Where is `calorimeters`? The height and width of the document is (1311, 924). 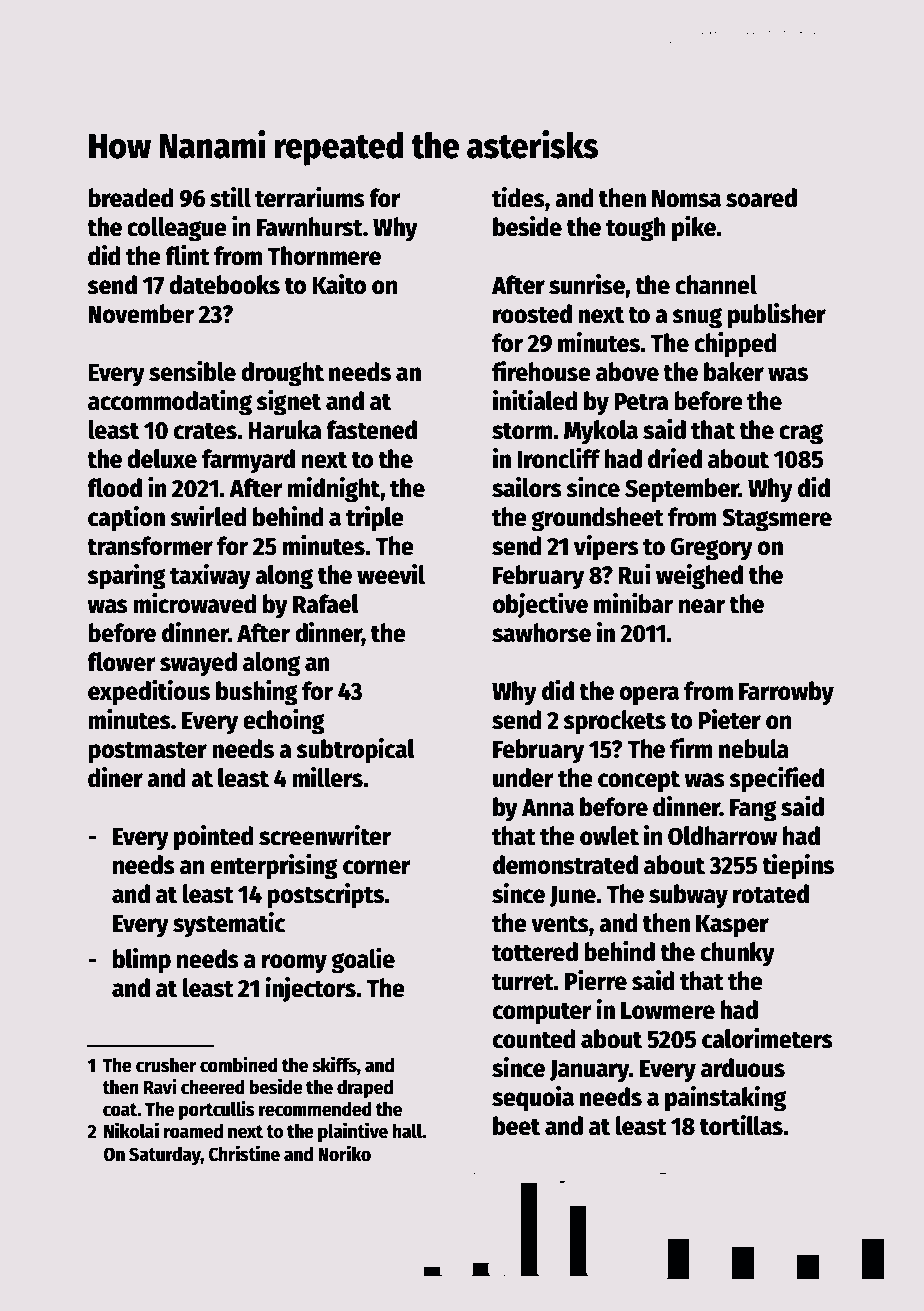
calorimeters is located at coordinates (767, 1038).
